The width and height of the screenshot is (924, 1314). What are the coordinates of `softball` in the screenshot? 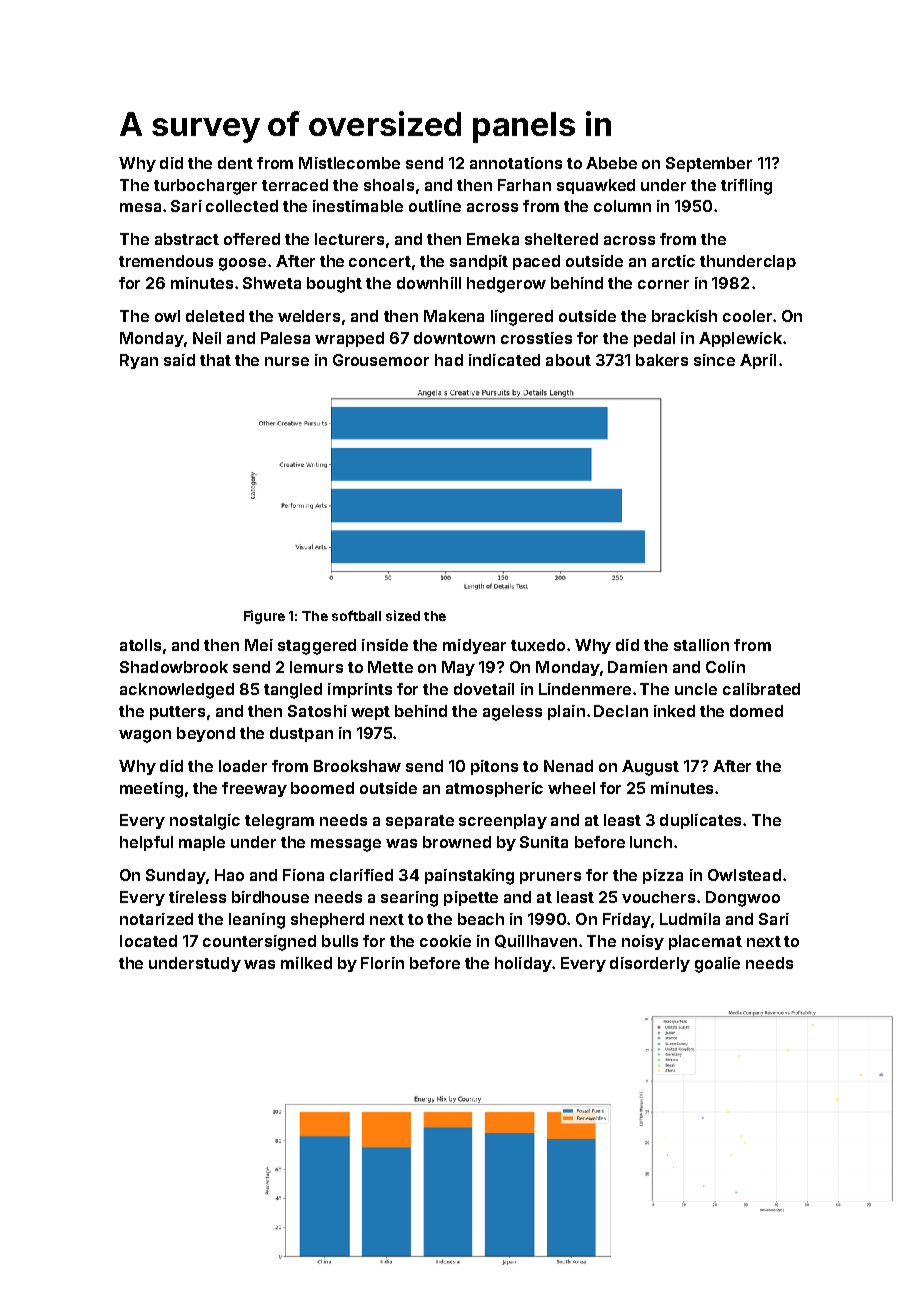 It's located at (356, 615).
